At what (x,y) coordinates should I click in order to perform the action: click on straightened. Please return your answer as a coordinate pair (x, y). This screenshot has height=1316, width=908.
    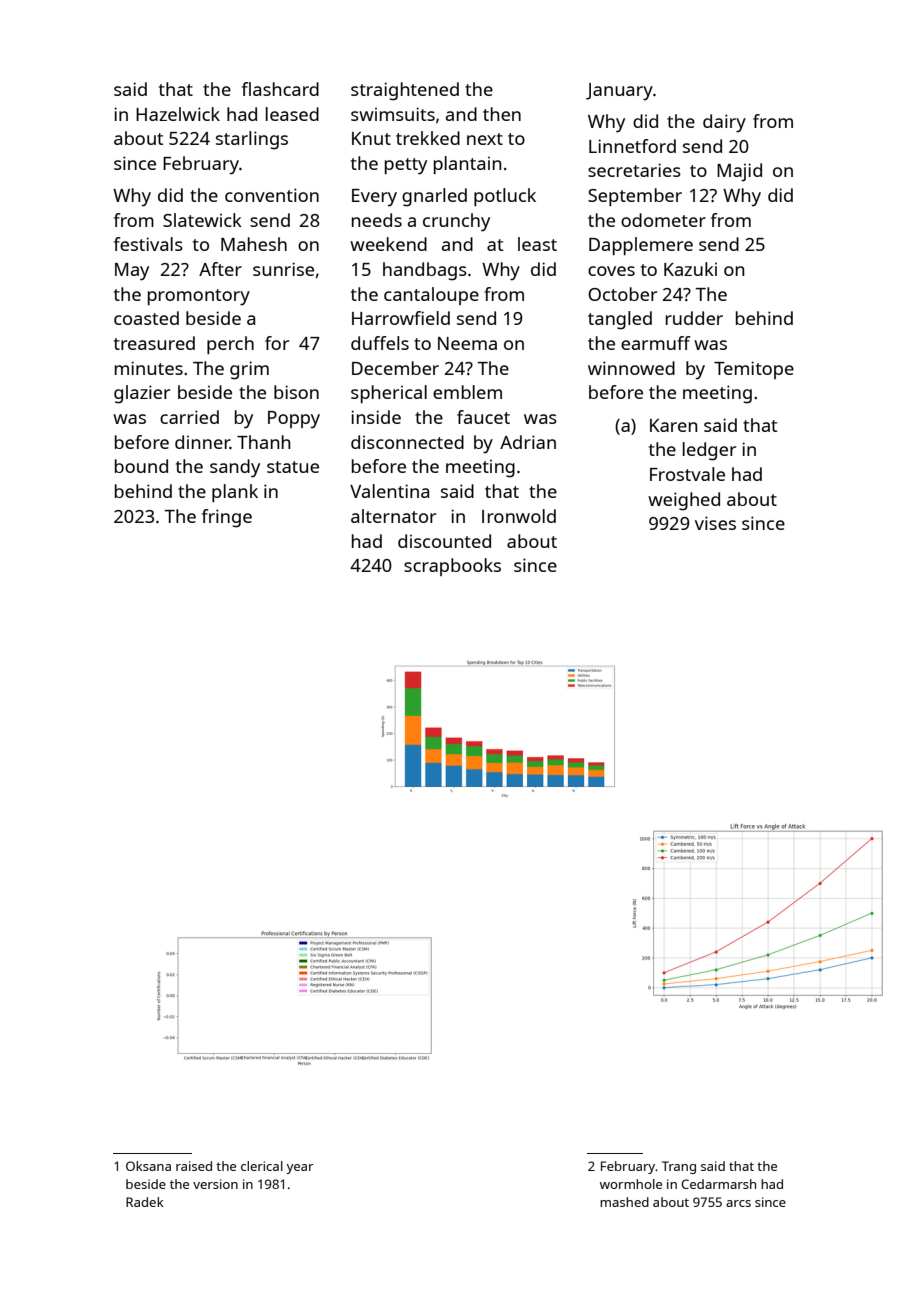
    Looking at the image, I should click on (405, 91).
